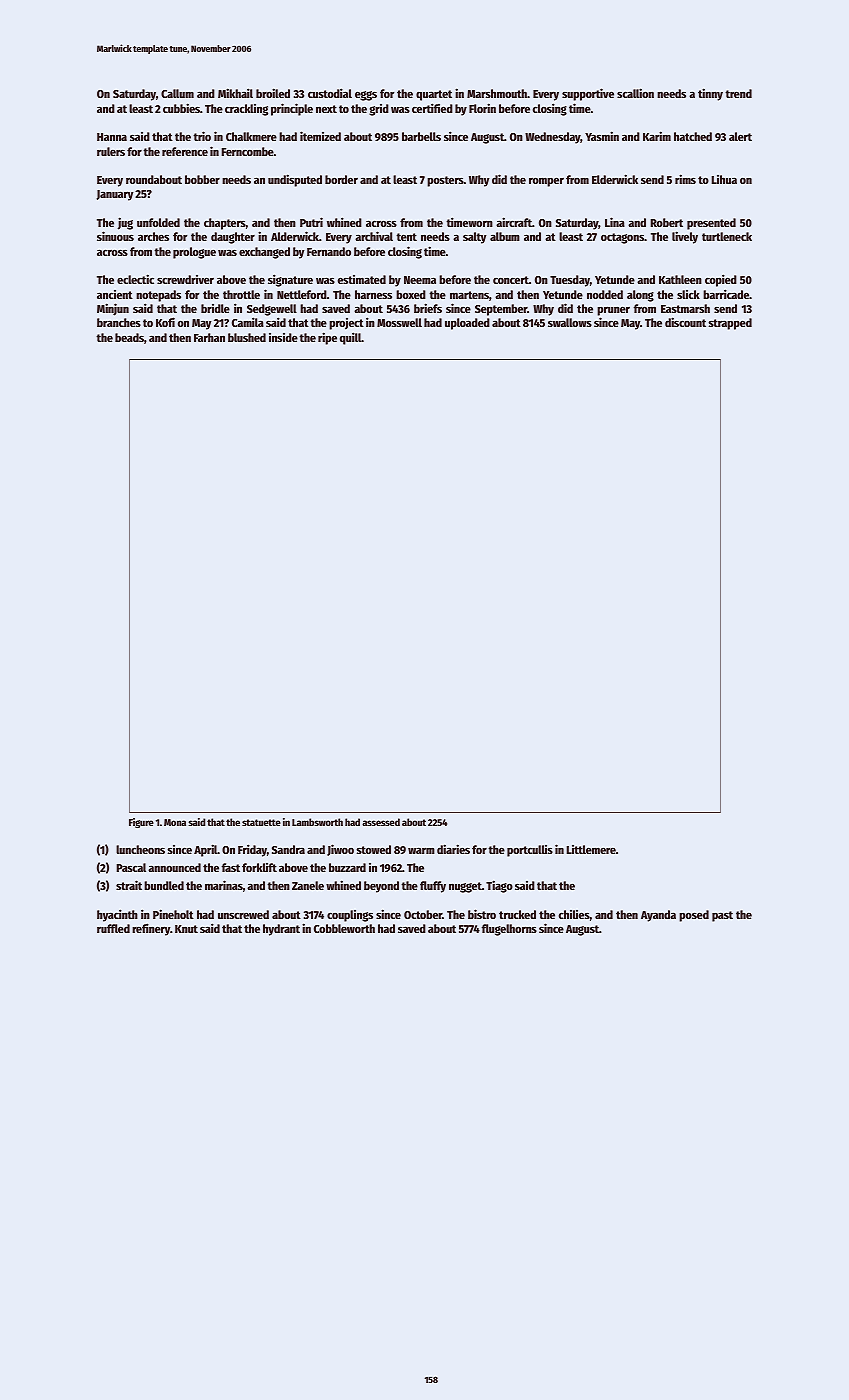  Describe the element at coordinates (273, 93) in the screenshot. I see `broiled` at that location.
